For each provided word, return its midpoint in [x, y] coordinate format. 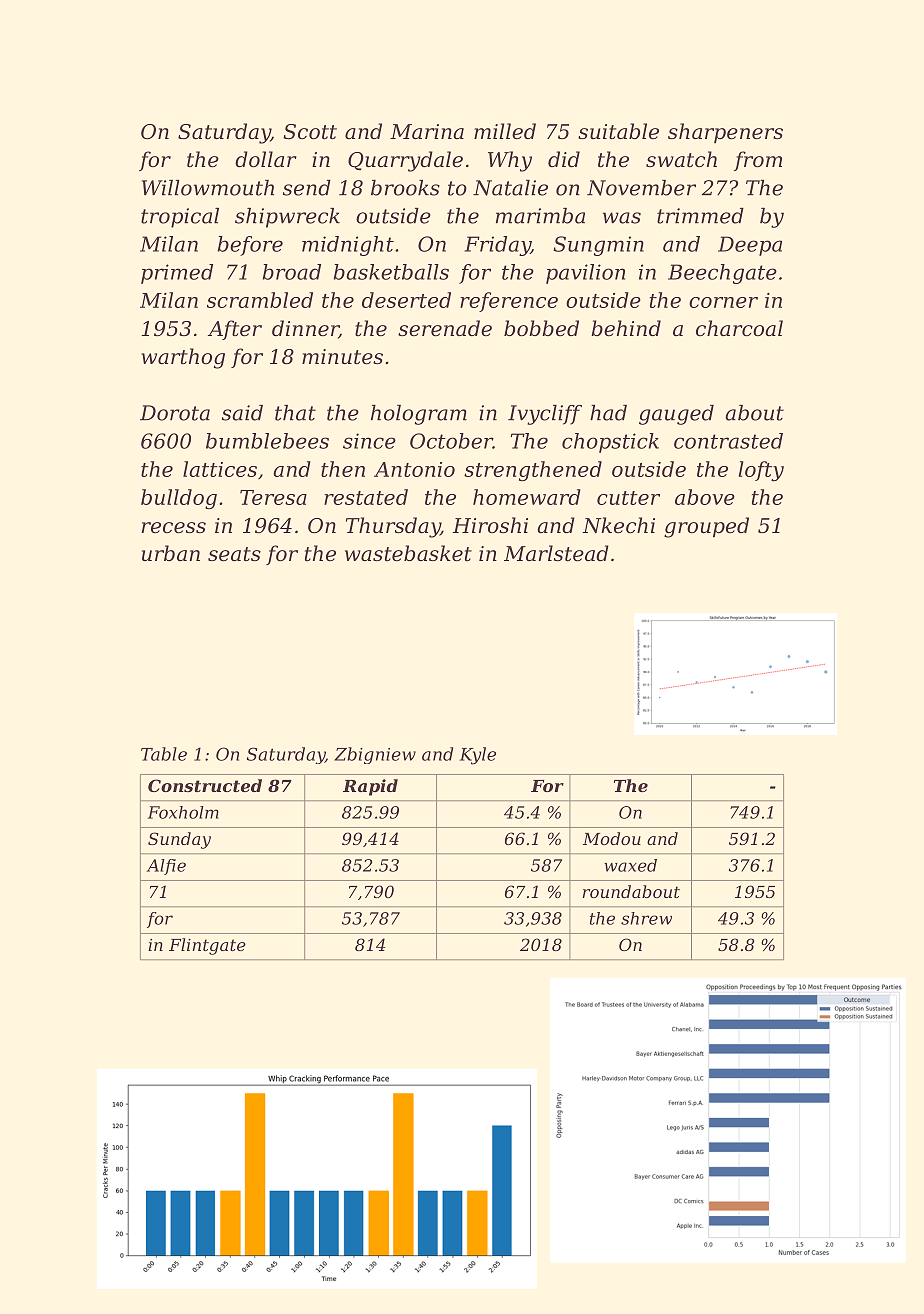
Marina [427, 132]
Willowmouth [208, 188]
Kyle [478, 756]
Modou [612, 838]
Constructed [205, 785]
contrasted [728, 441]
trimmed [700, 216]
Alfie [166, 867]
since [369, 441]
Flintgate [207, 946]
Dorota [175, 413]
